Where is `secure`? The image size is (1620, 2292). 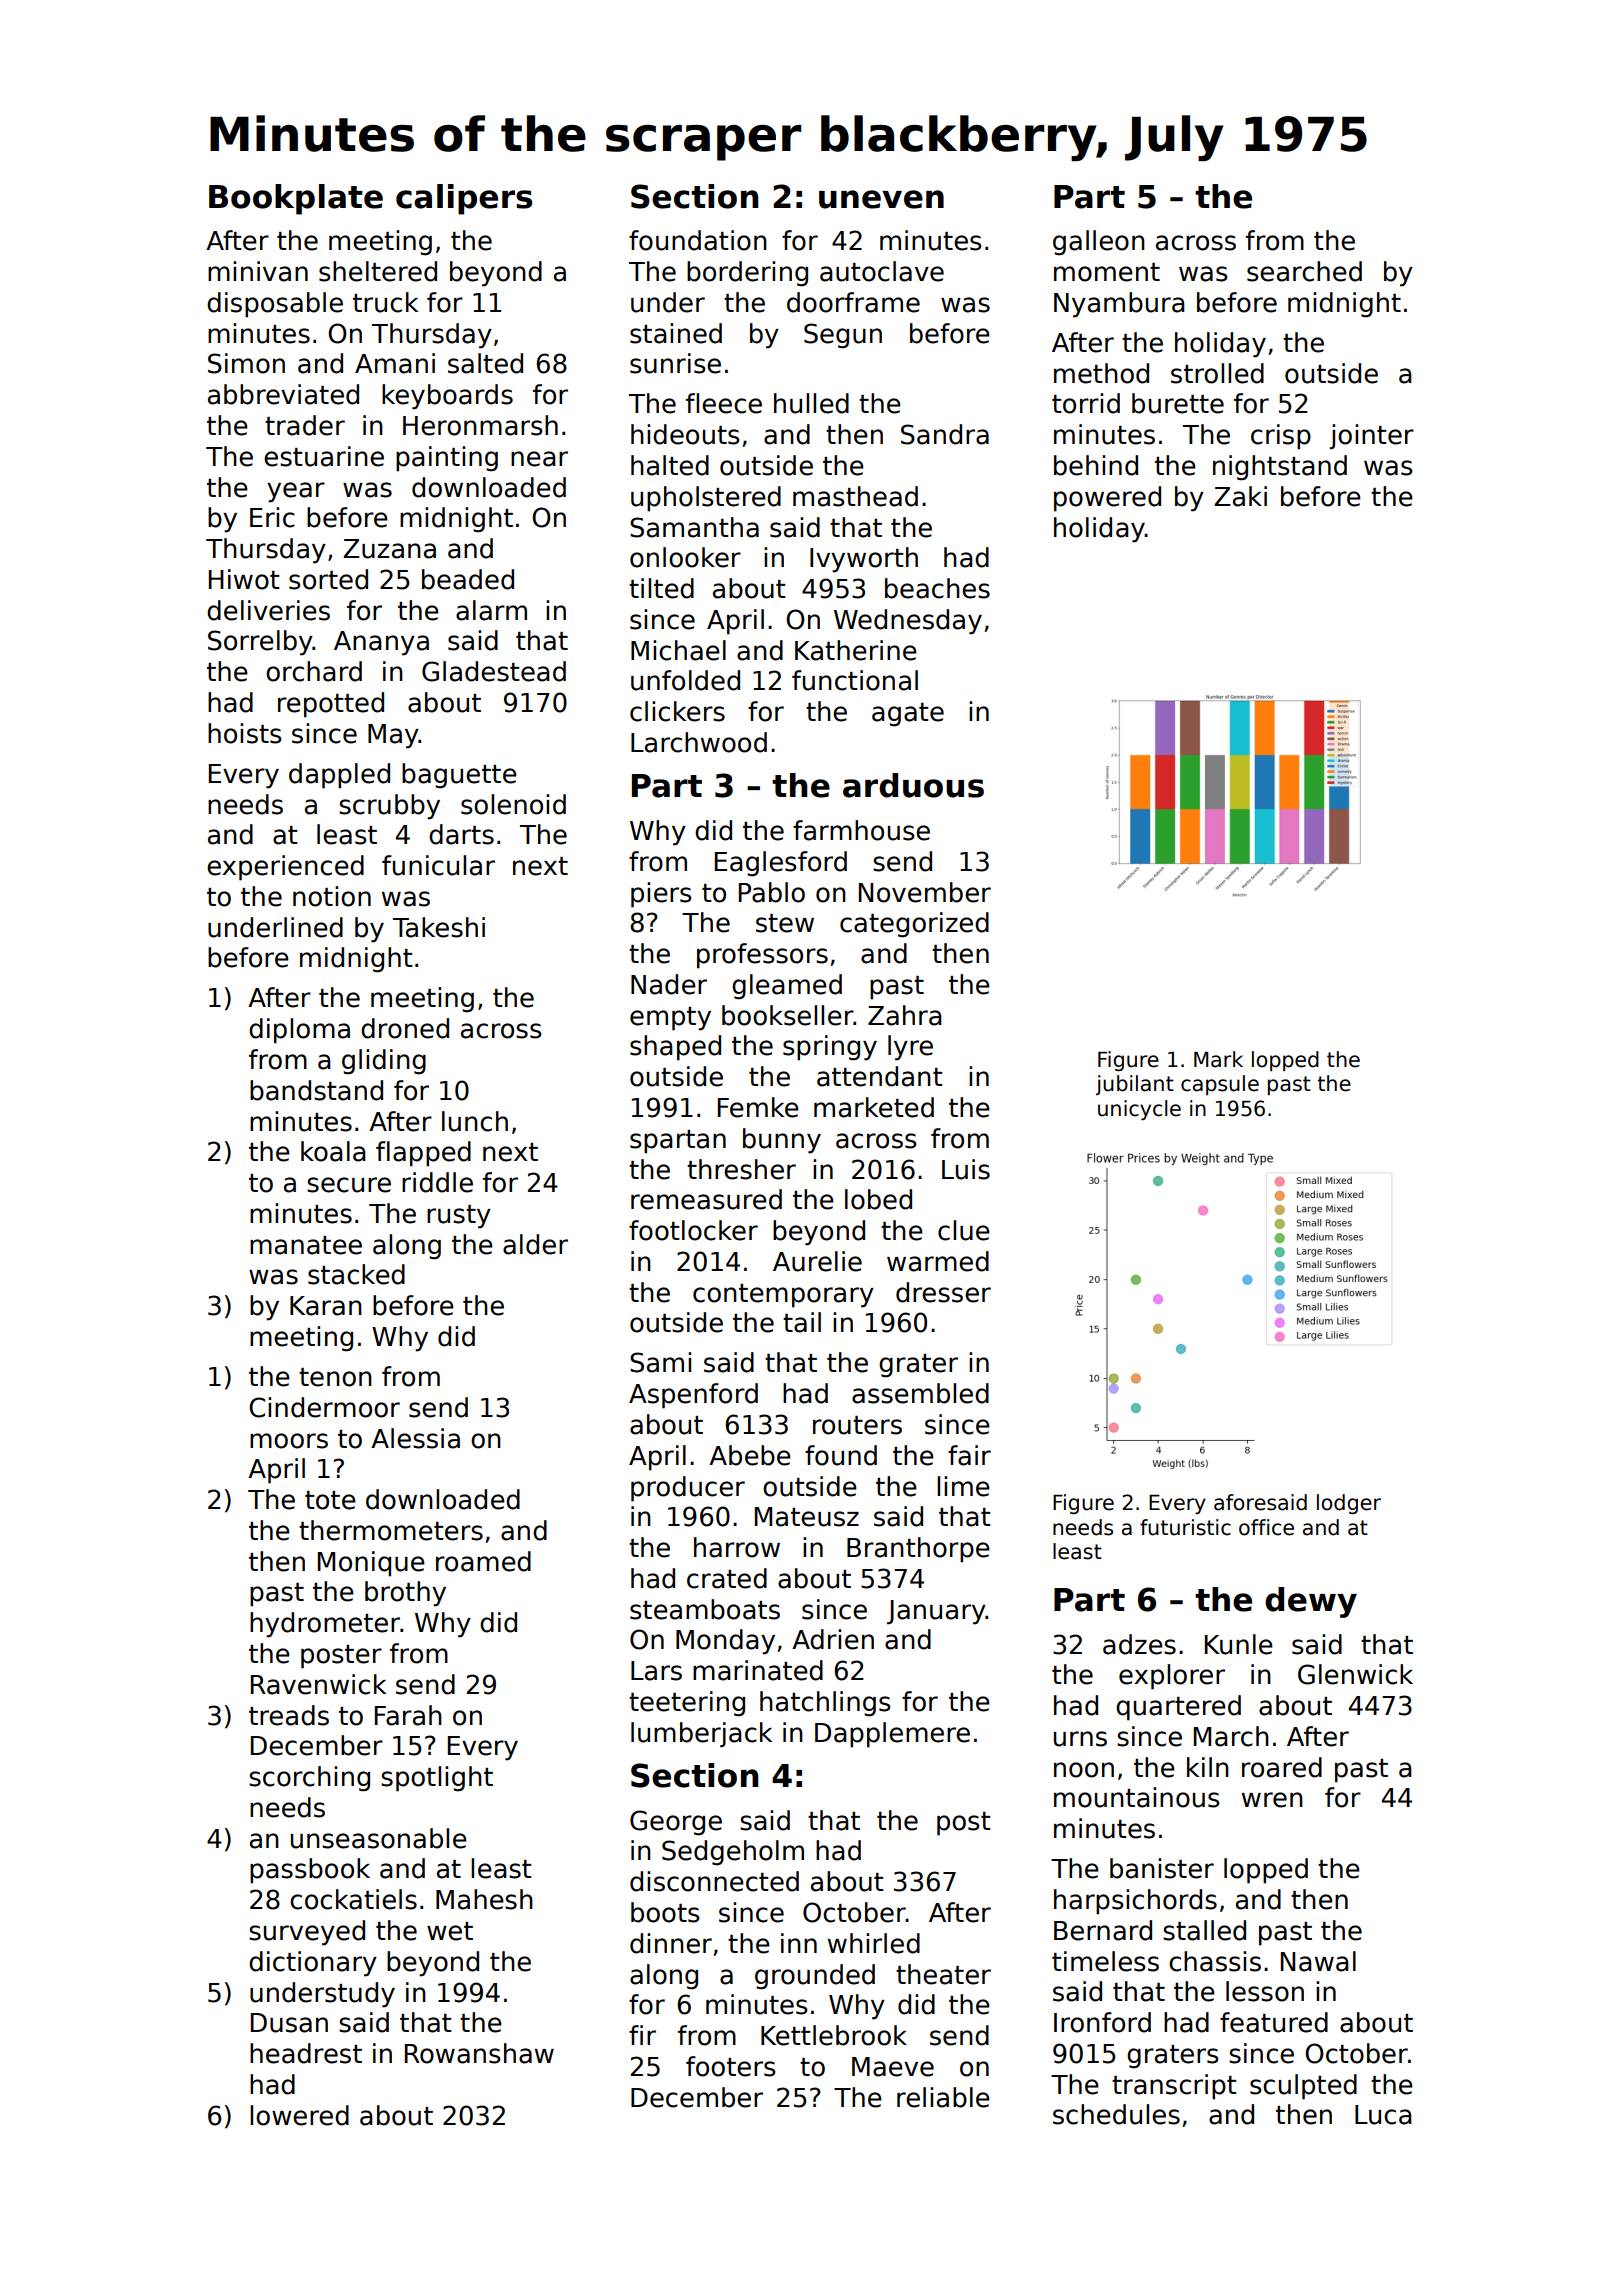 secure is located at coordinates (349, 1185).
